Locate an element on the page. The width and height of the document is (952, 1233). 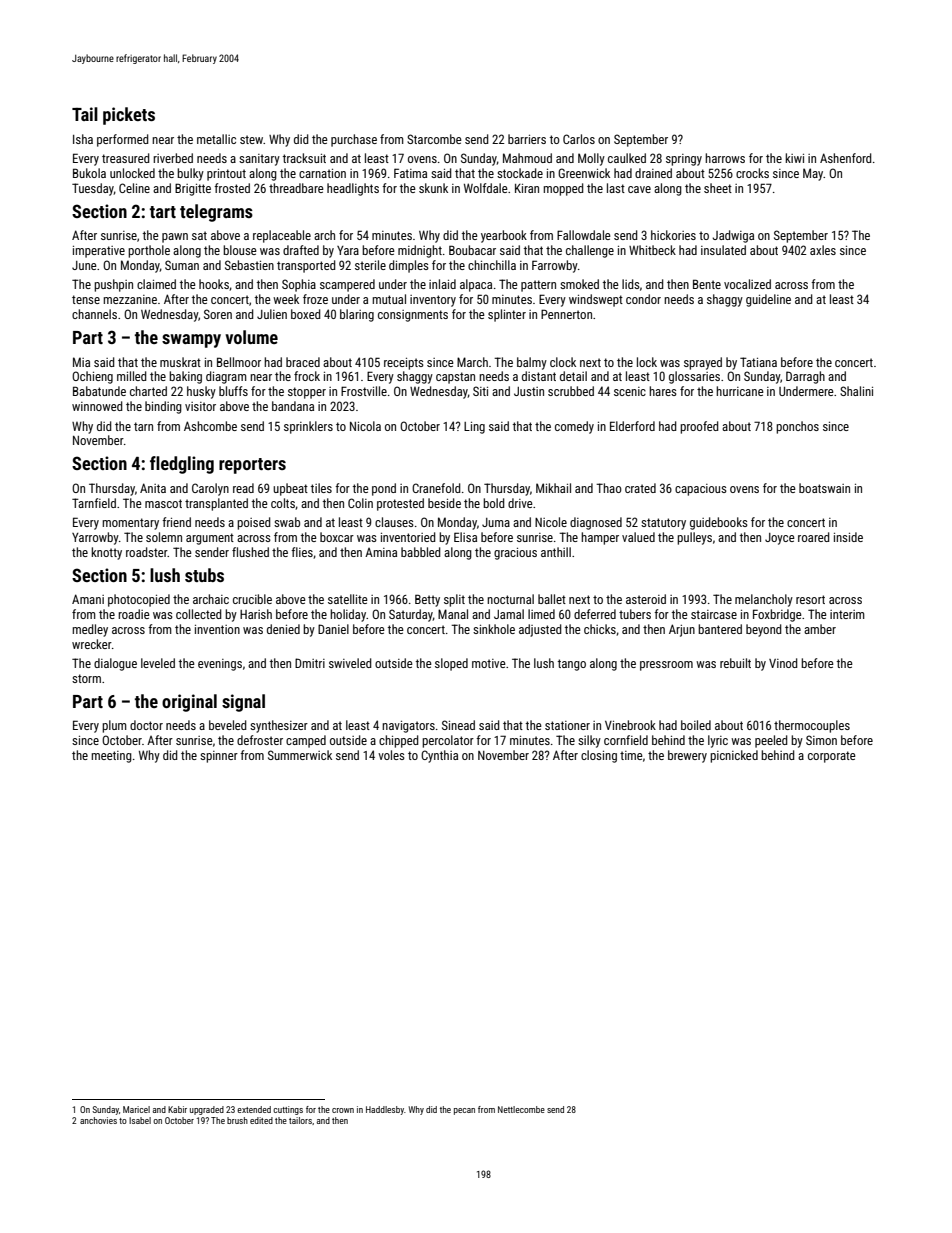
meeting is located at coordinates (111, 757).
